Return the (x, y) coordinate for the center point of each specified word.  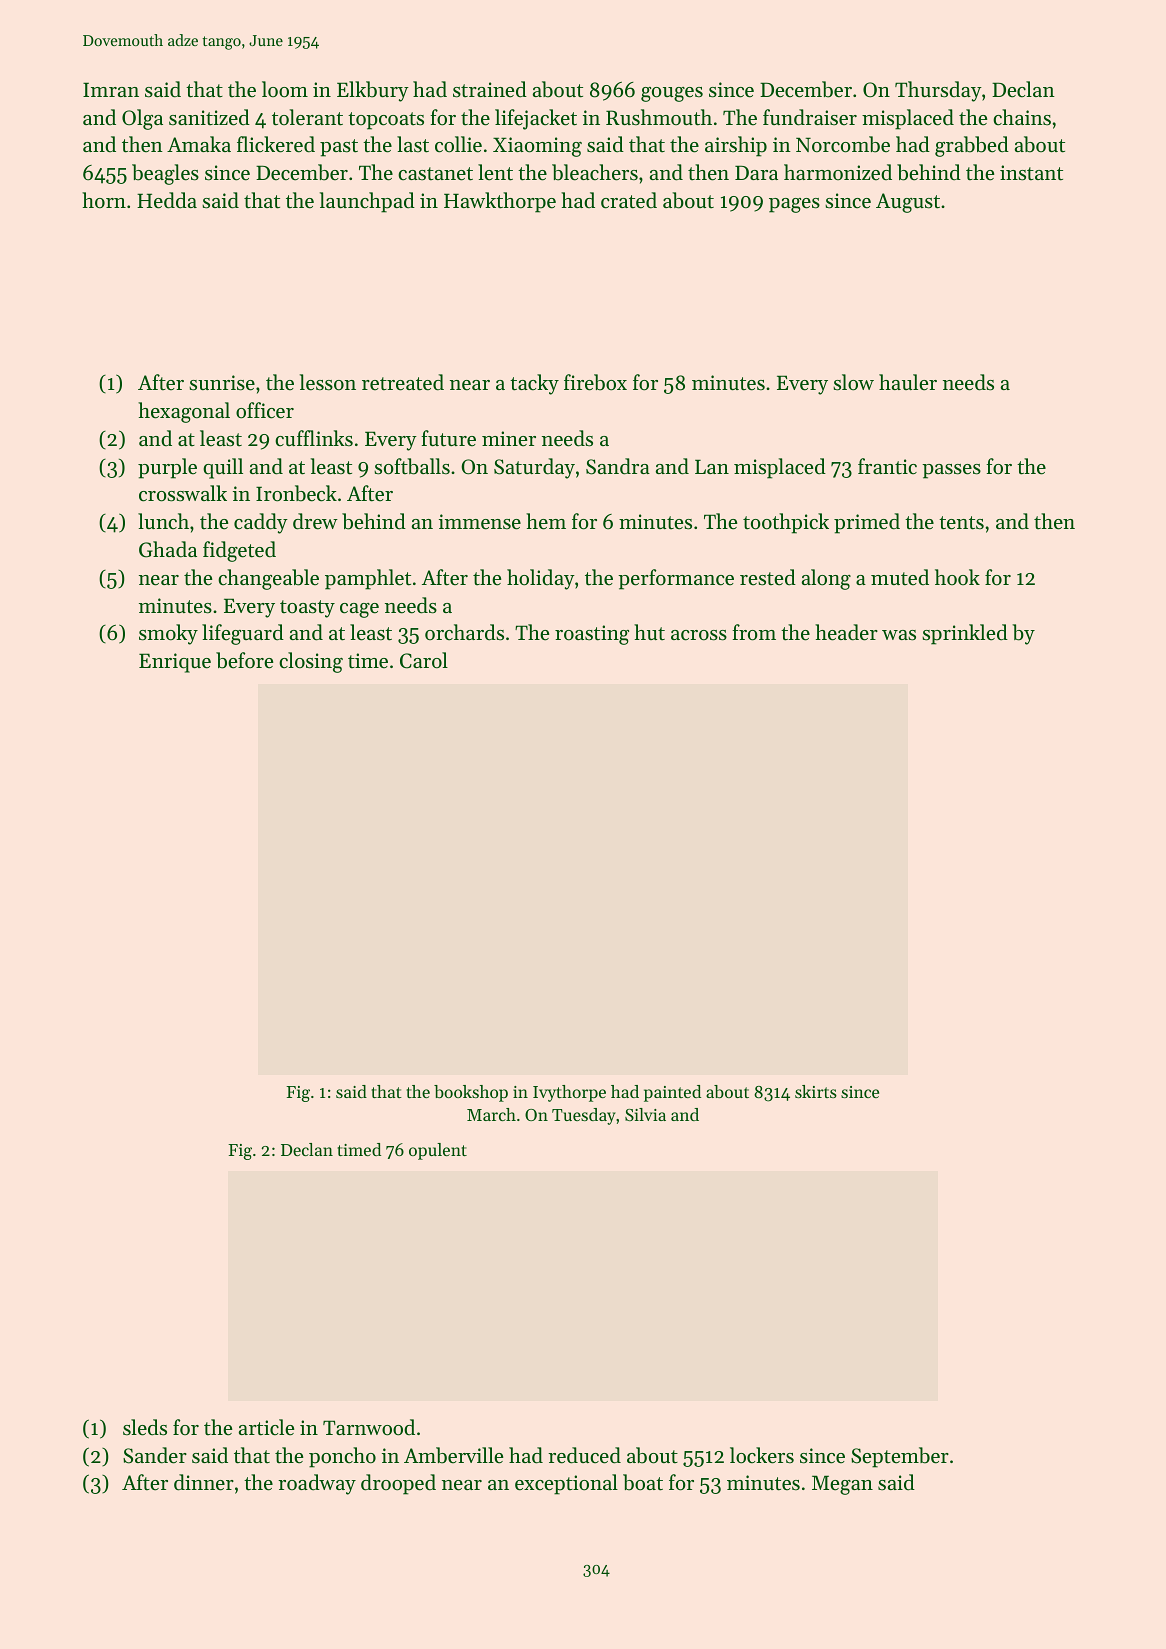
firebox (595, 382)
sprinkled (965, 634)
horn (104, 200)
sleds (145, 1427)
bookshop (471, 1093)
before (244, 660)
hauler (908, 382)
